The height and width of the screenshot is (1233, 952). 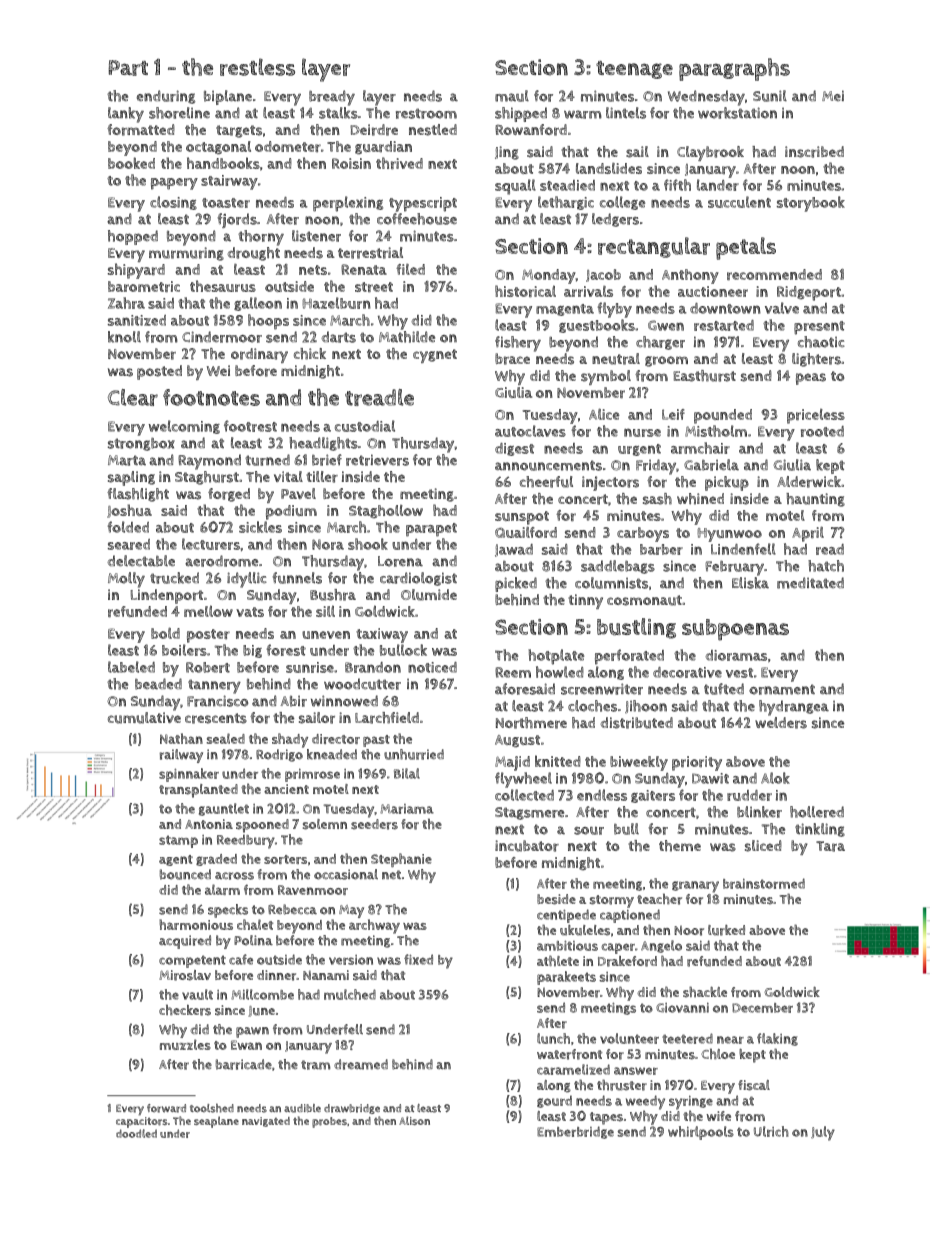 What do you see at coordinates (680, 846) in the screenshot?
I see `theme` at bounding box center [680, 846].
